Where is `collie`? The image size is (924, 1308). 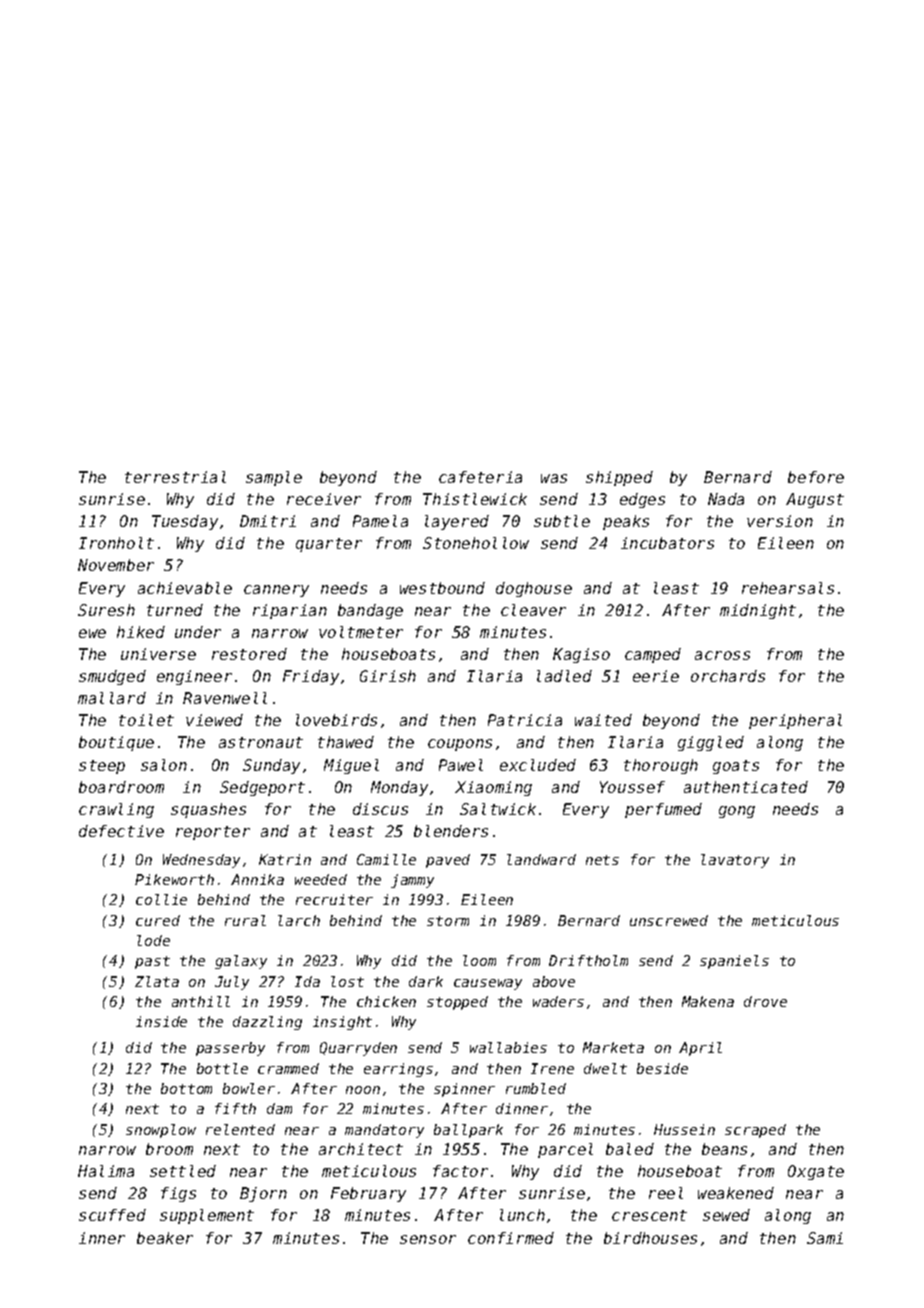
collie is located at coordinates (161, 899).
